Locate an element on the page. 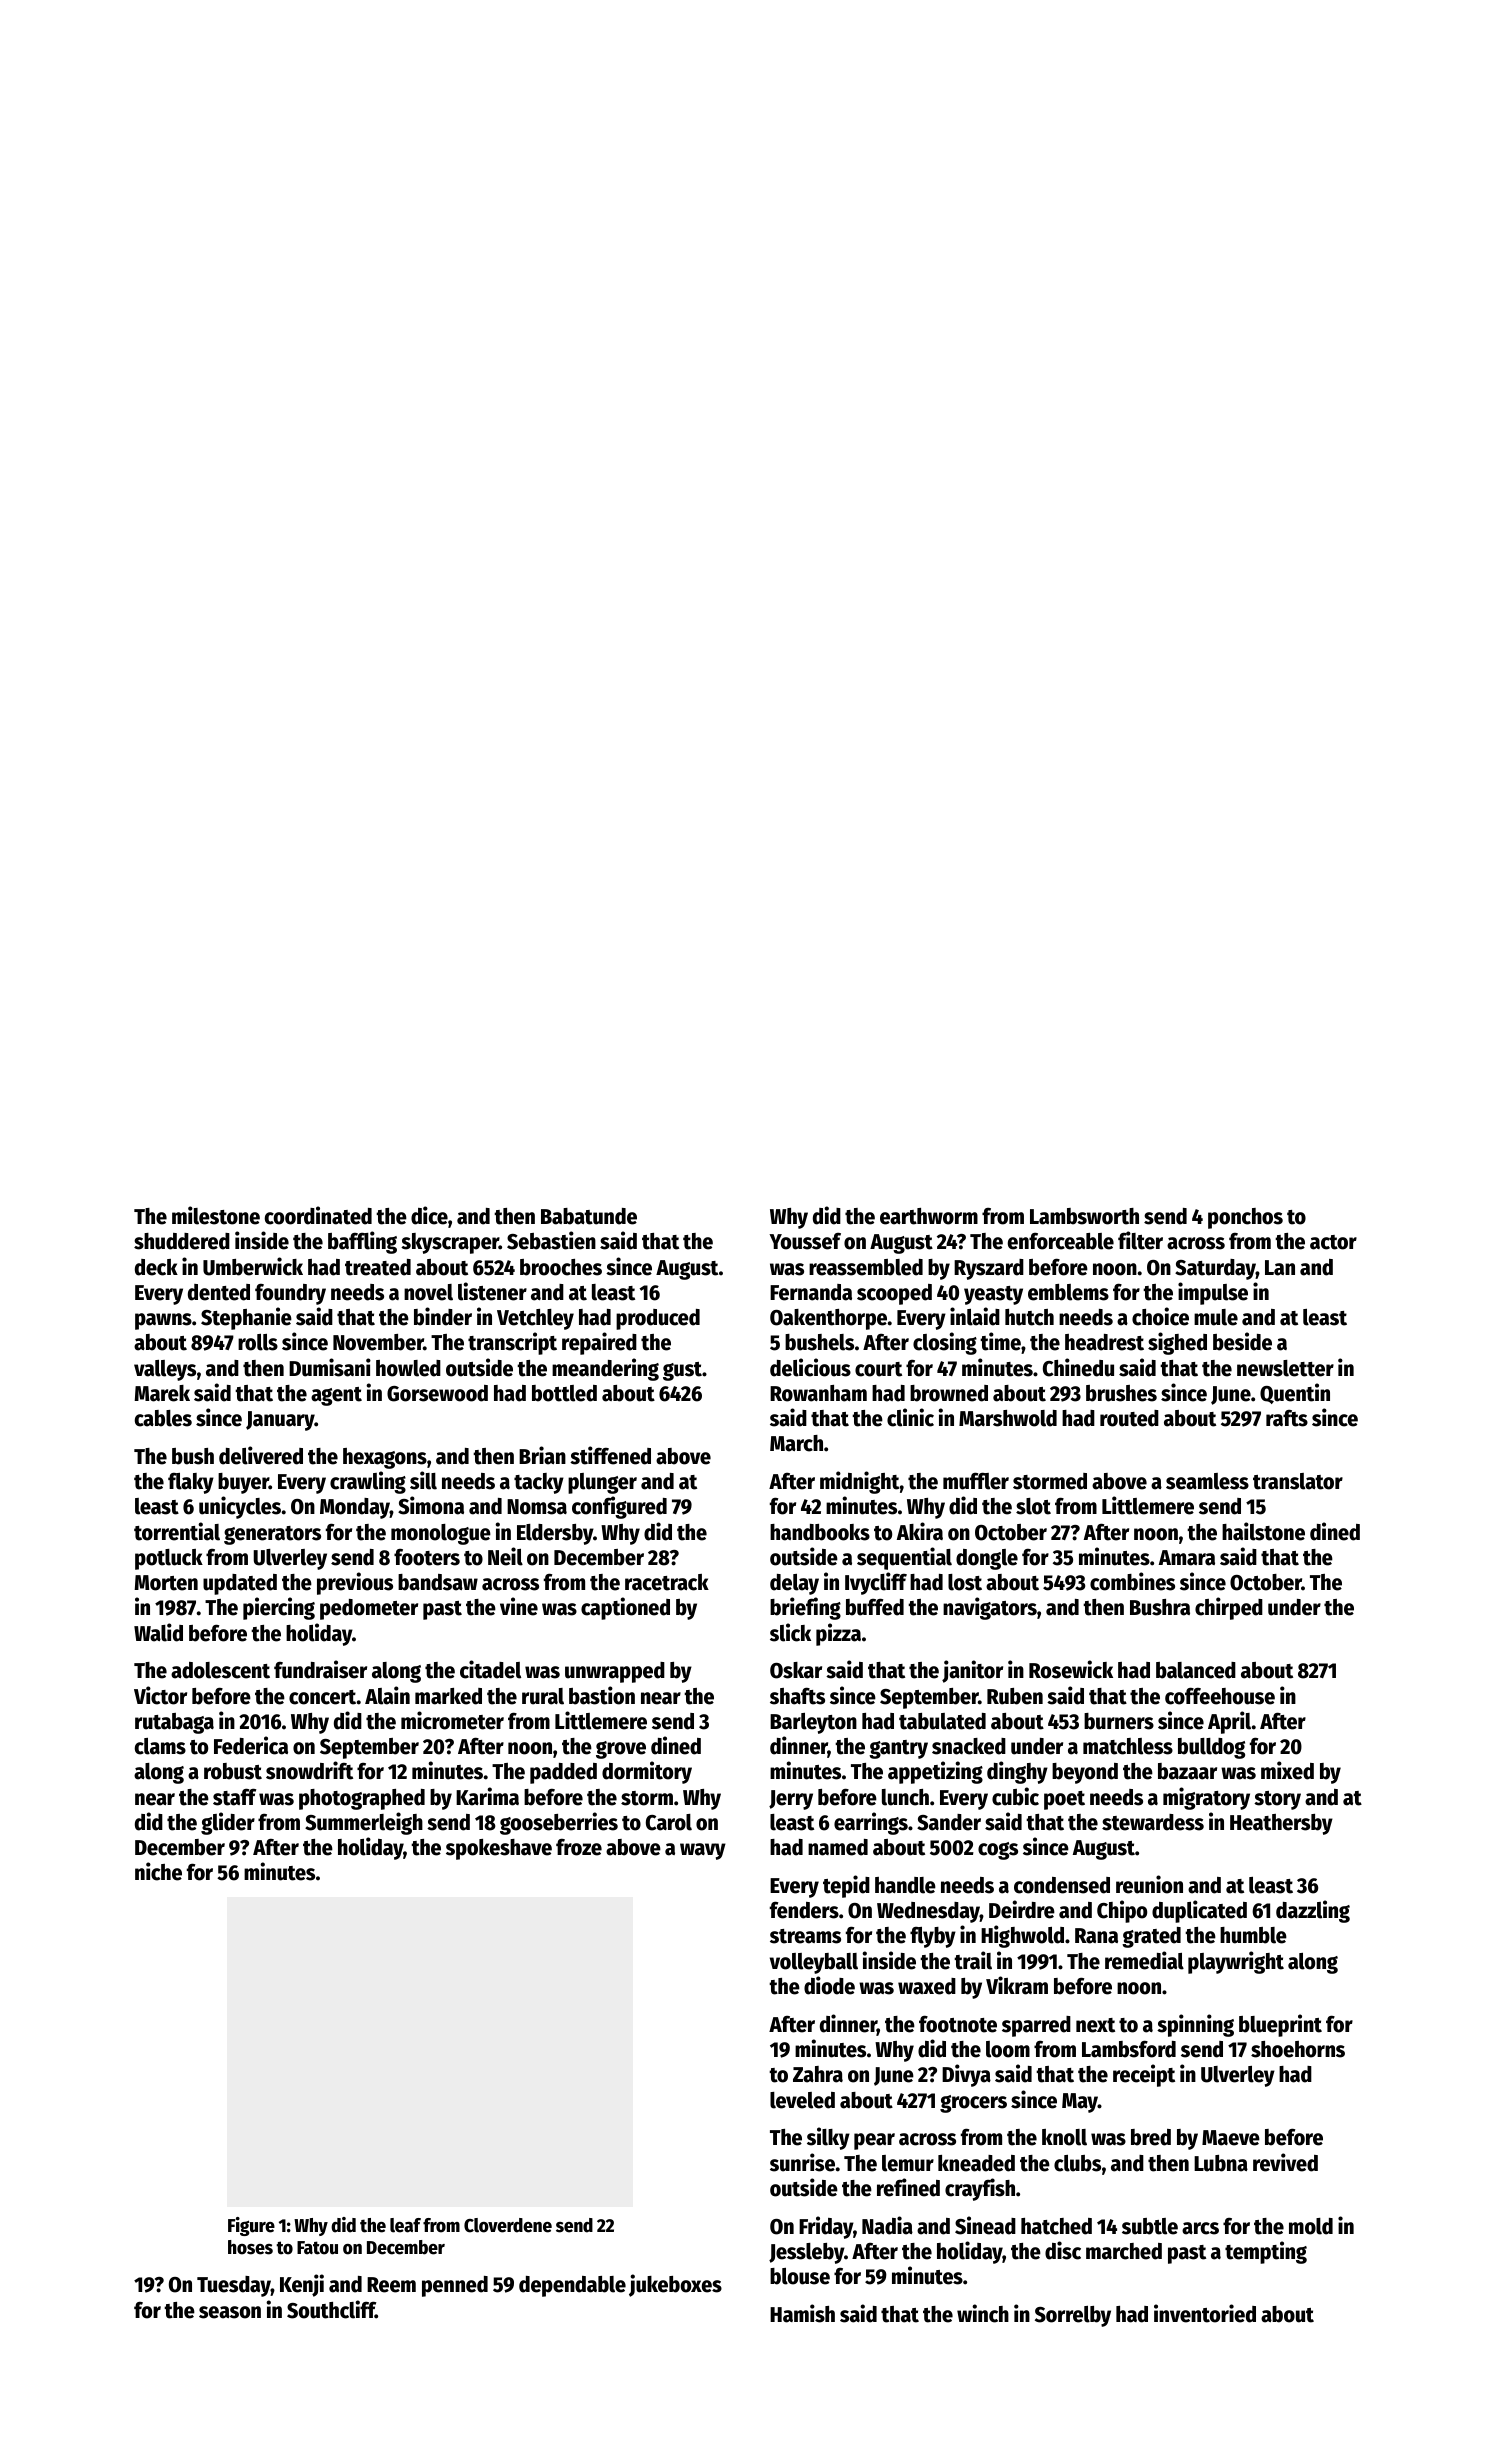  Babatunde is located at coordinates (589, 1216).
